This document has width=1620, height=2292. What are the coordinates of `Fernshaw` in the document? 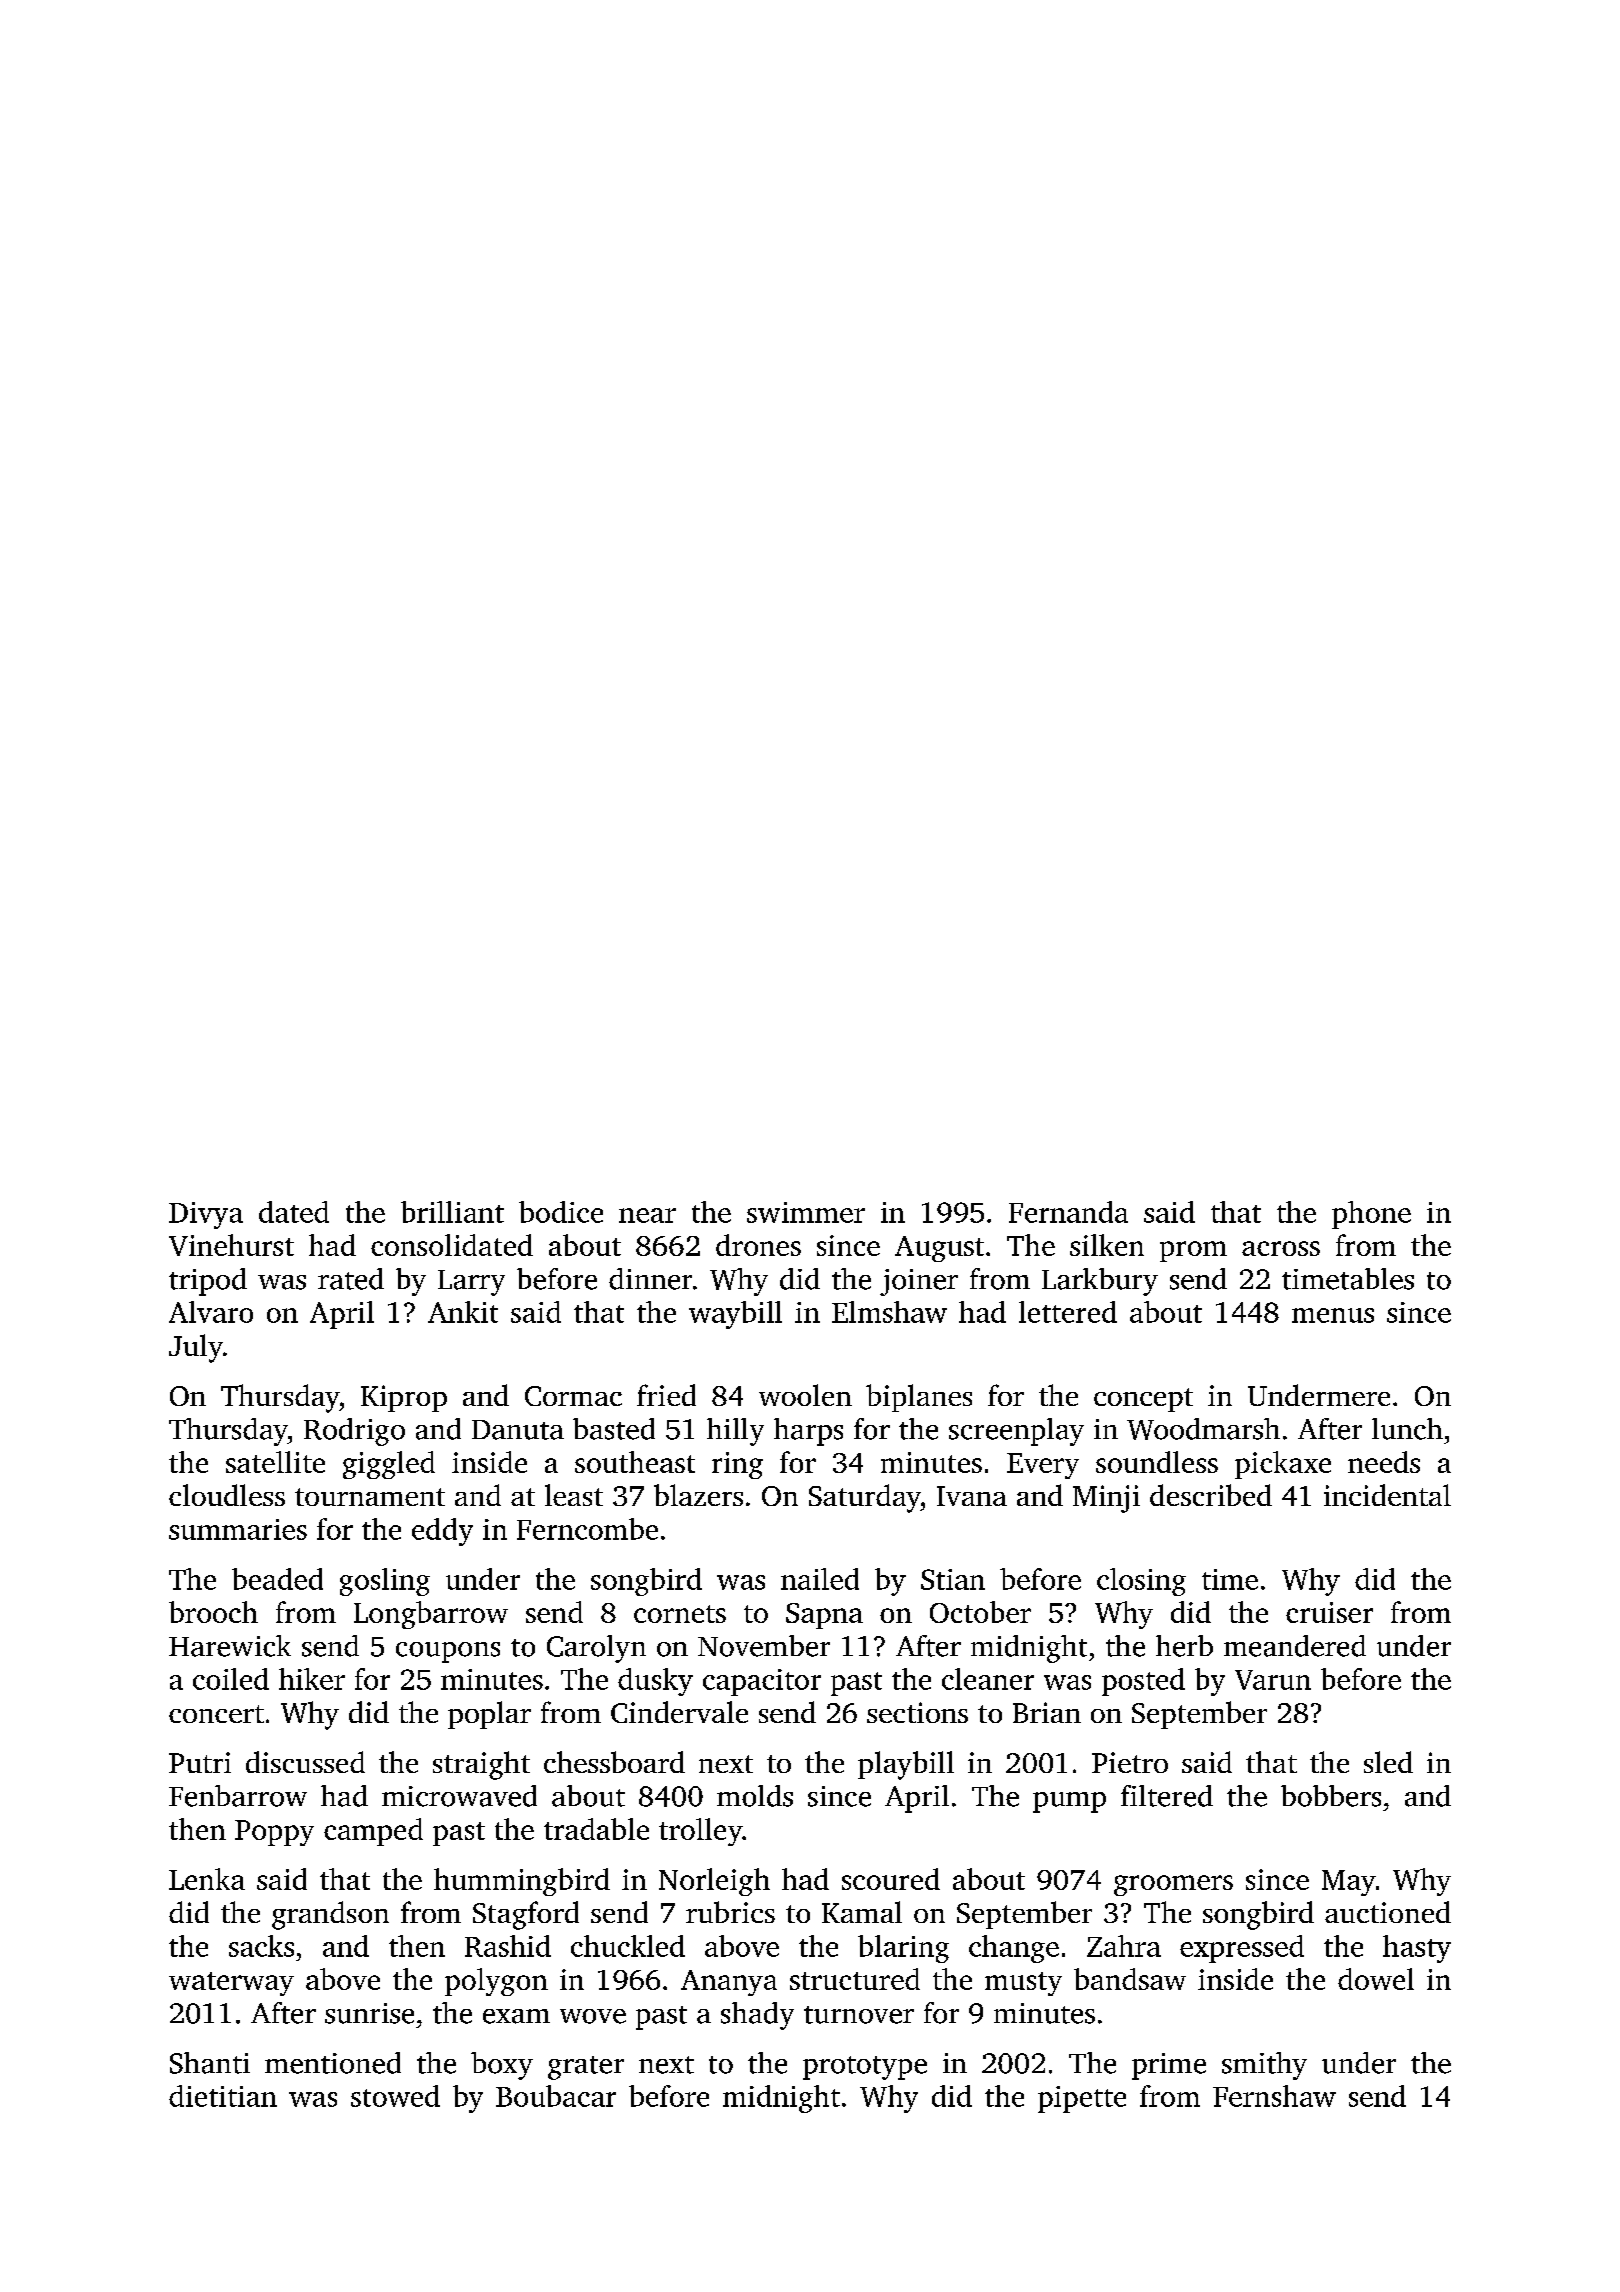 It's located at (1274, 2096).
